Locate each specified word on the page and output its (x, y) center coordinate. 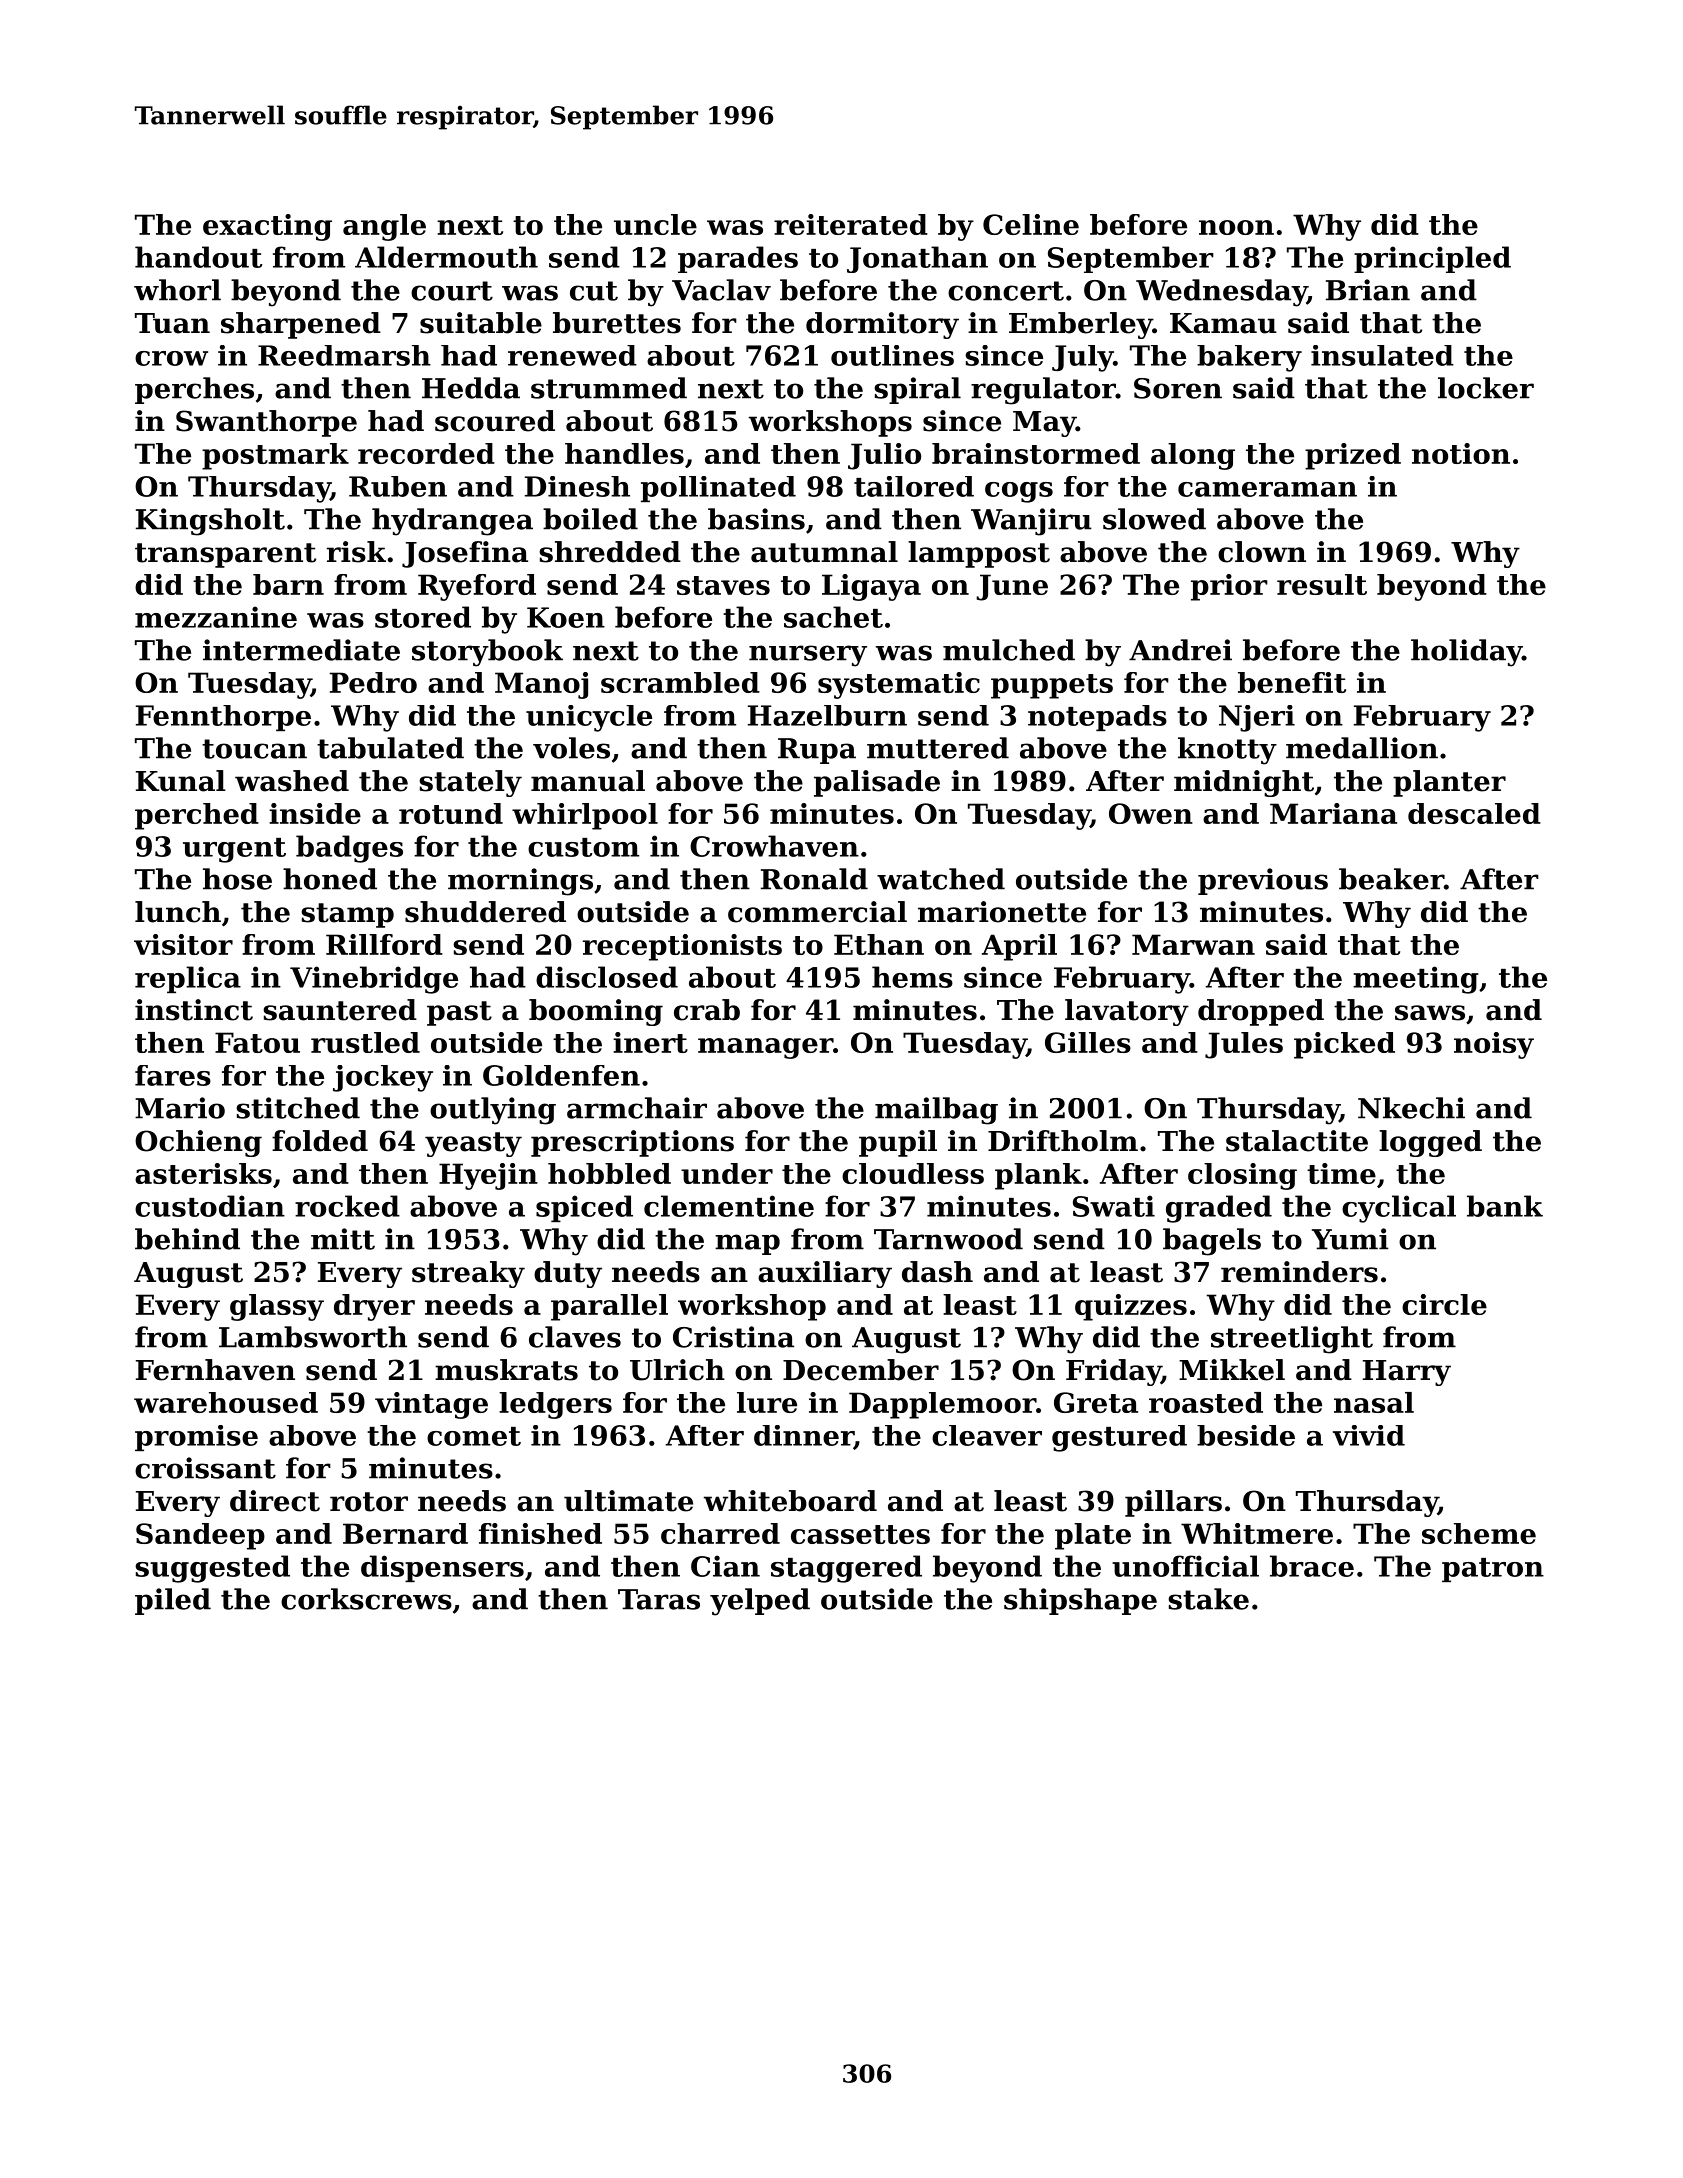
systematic (899, 685)
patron (1493, 1570)
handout (198, 257)
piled (173, 1601)
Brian (1368, 290)
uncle (655, 224)
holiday (1466, 653)
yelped (760, 1602)
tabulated (390, 748)
